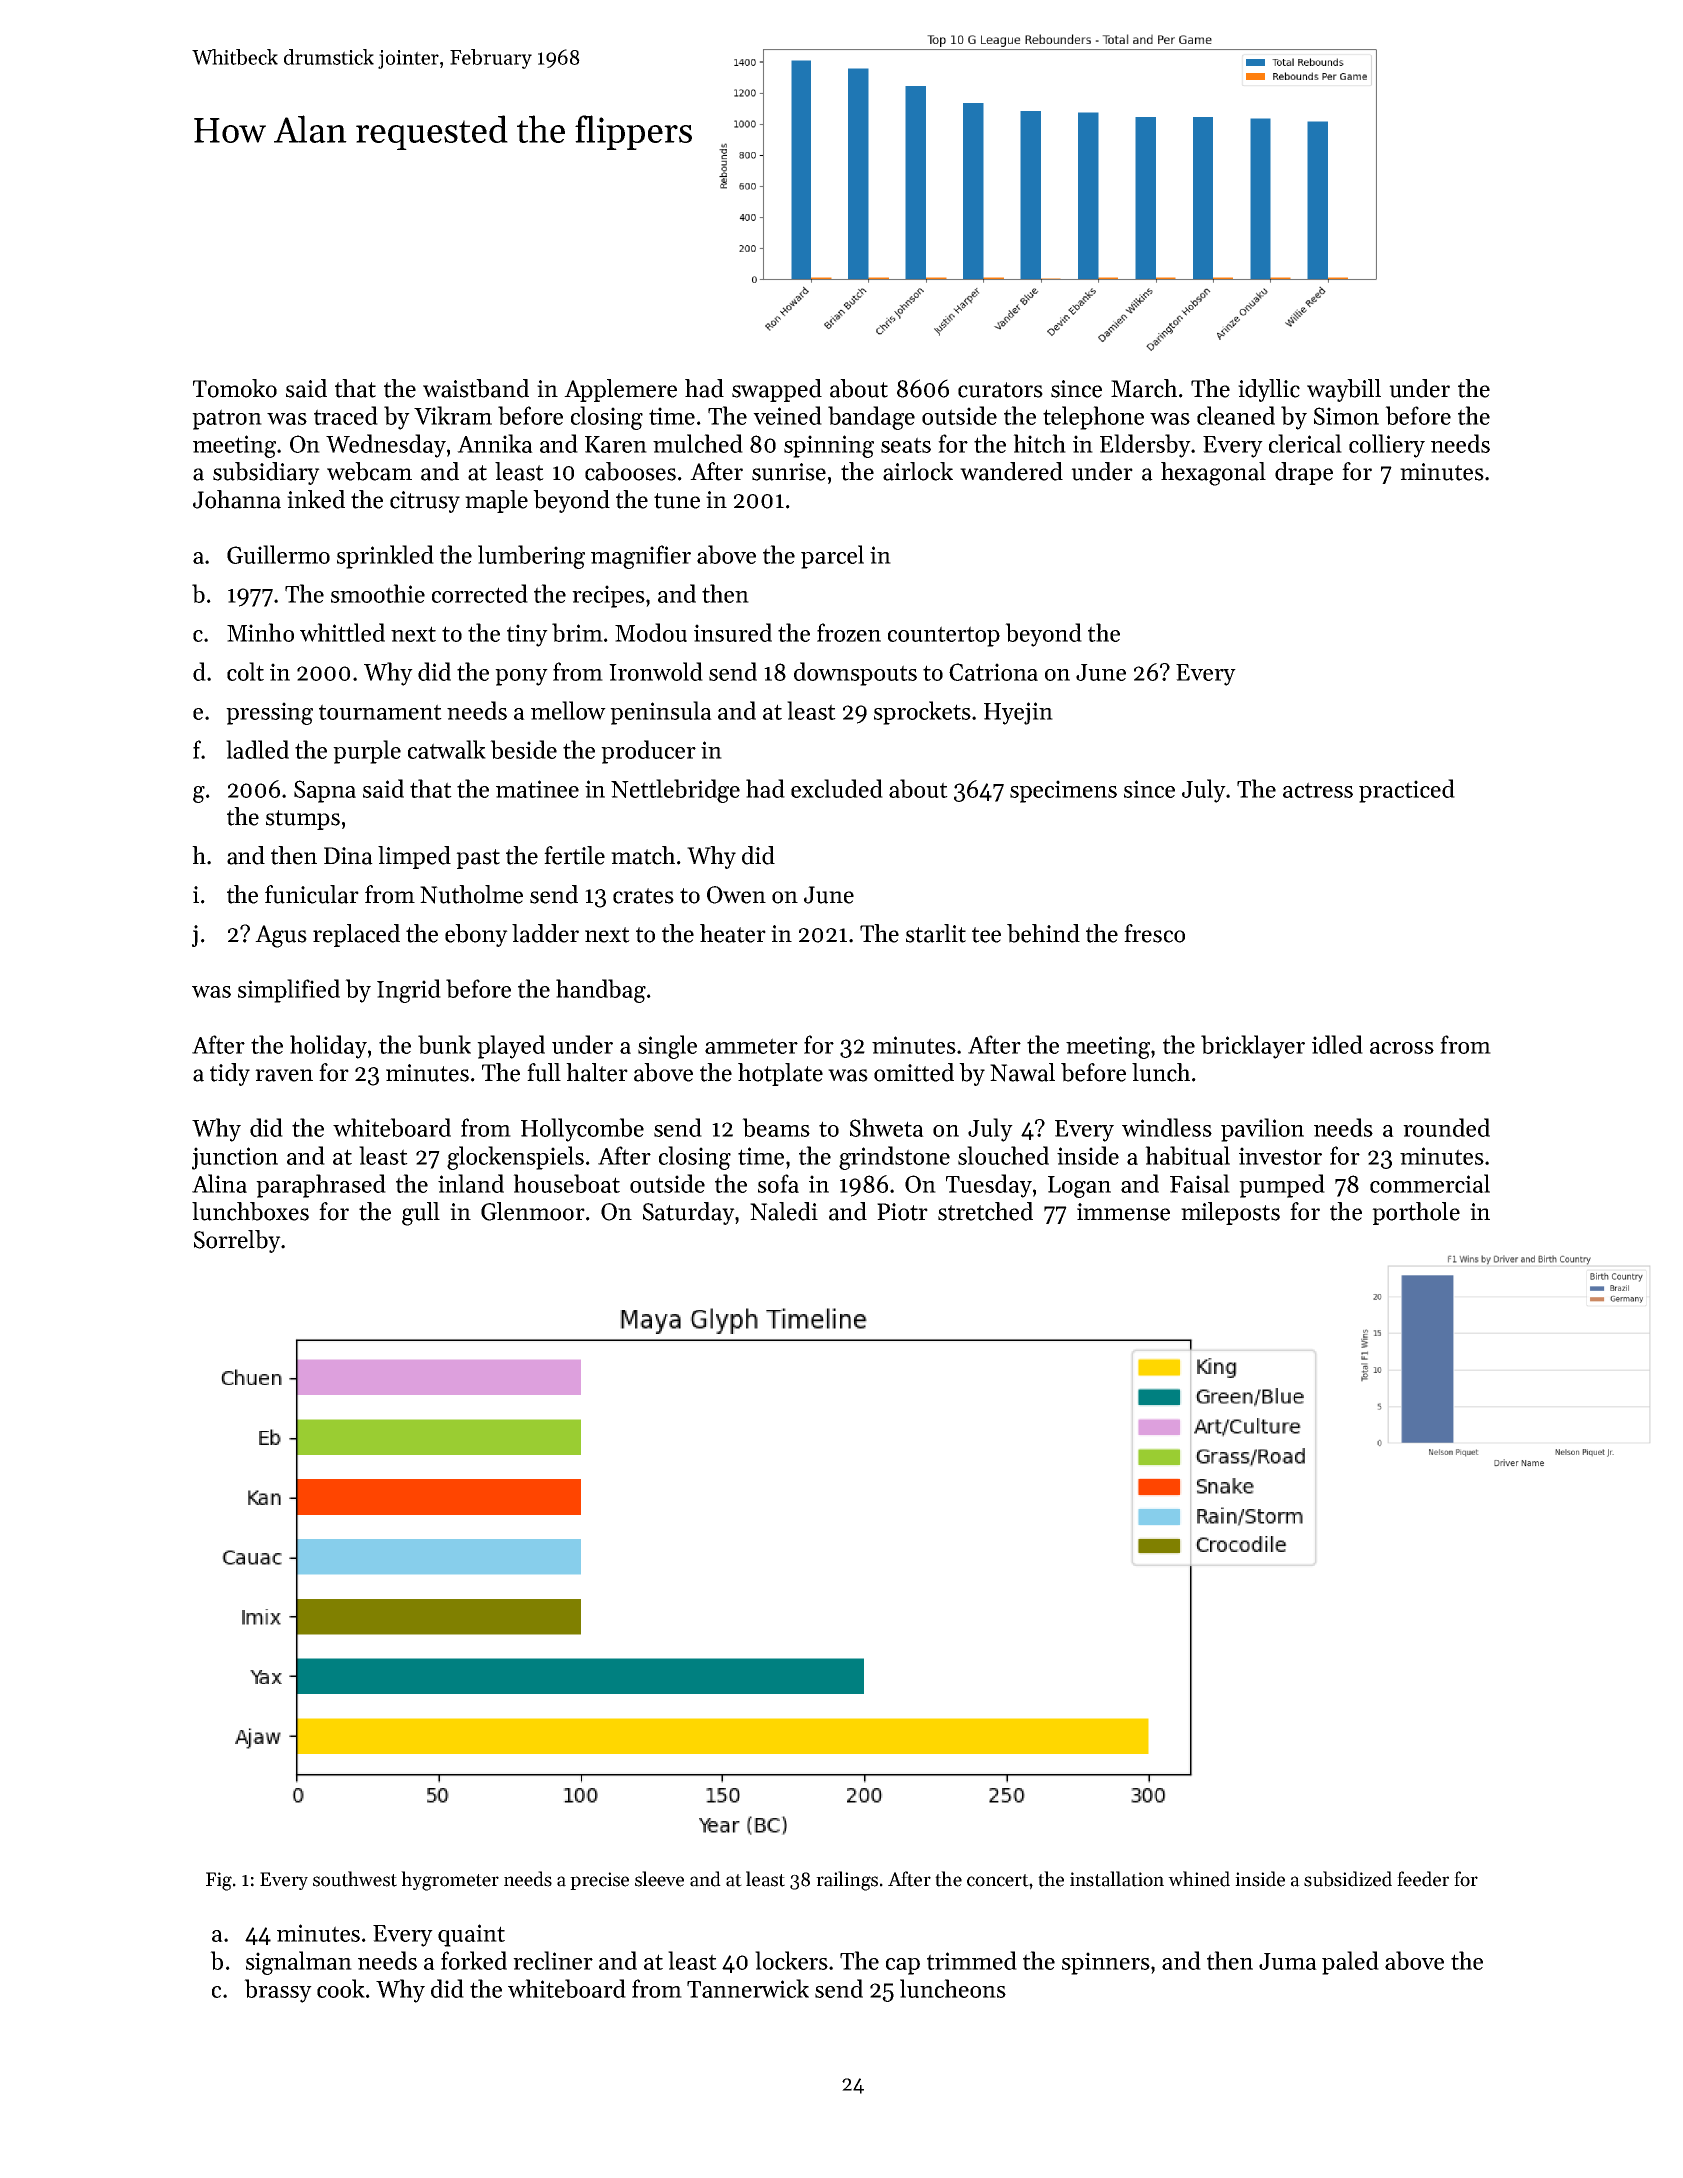  Describe the element at coordinates (784, 1211) in the screenshot. I see `Naledi` at that location.
